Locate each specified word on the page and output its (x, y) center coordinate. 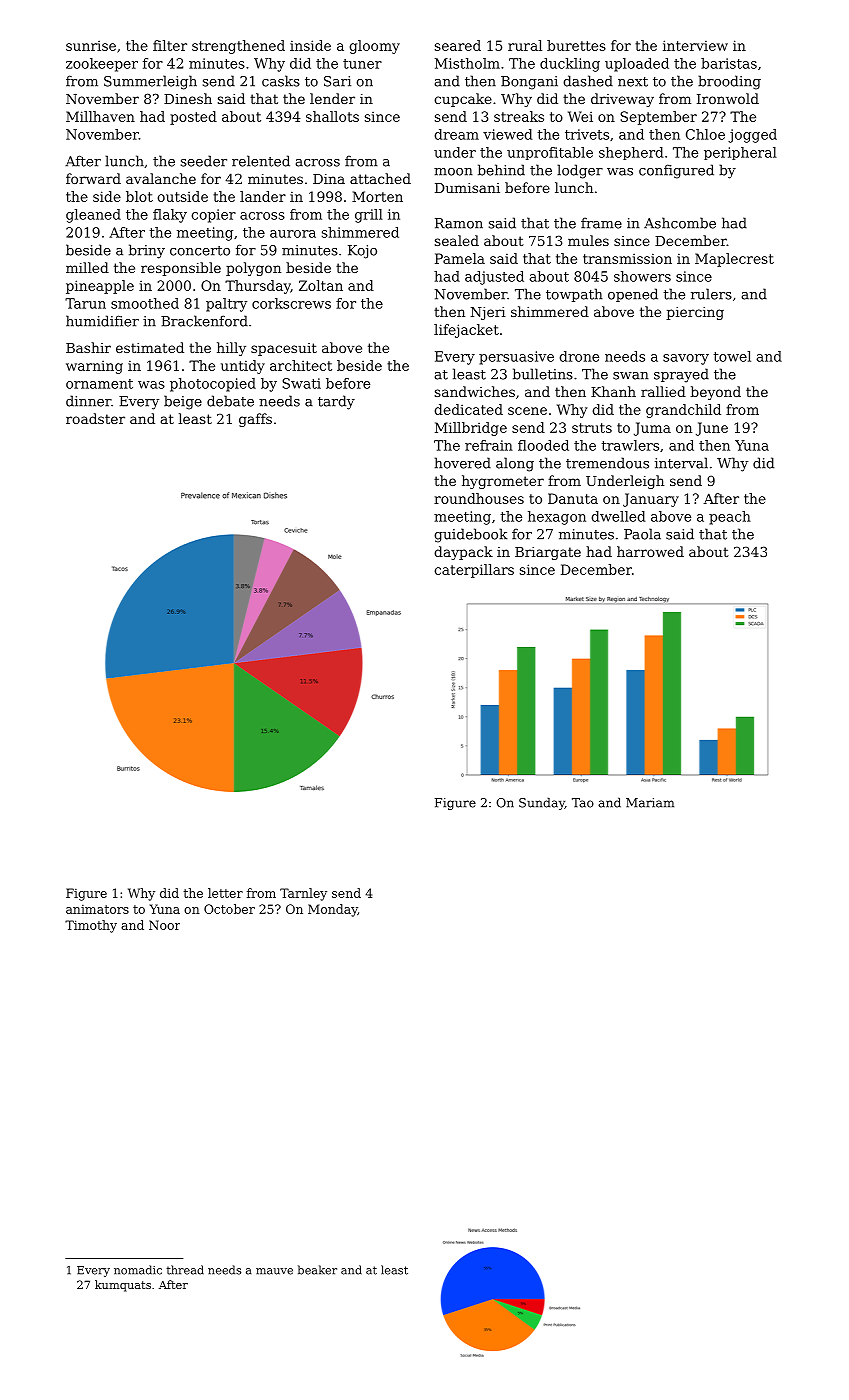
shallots (332, 116)
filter (170, 45)
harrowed (650, 551)
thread (185, 1270)
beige (183, 402)
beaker (317, 1270)
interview (695, 45)
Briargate (548, 553)
